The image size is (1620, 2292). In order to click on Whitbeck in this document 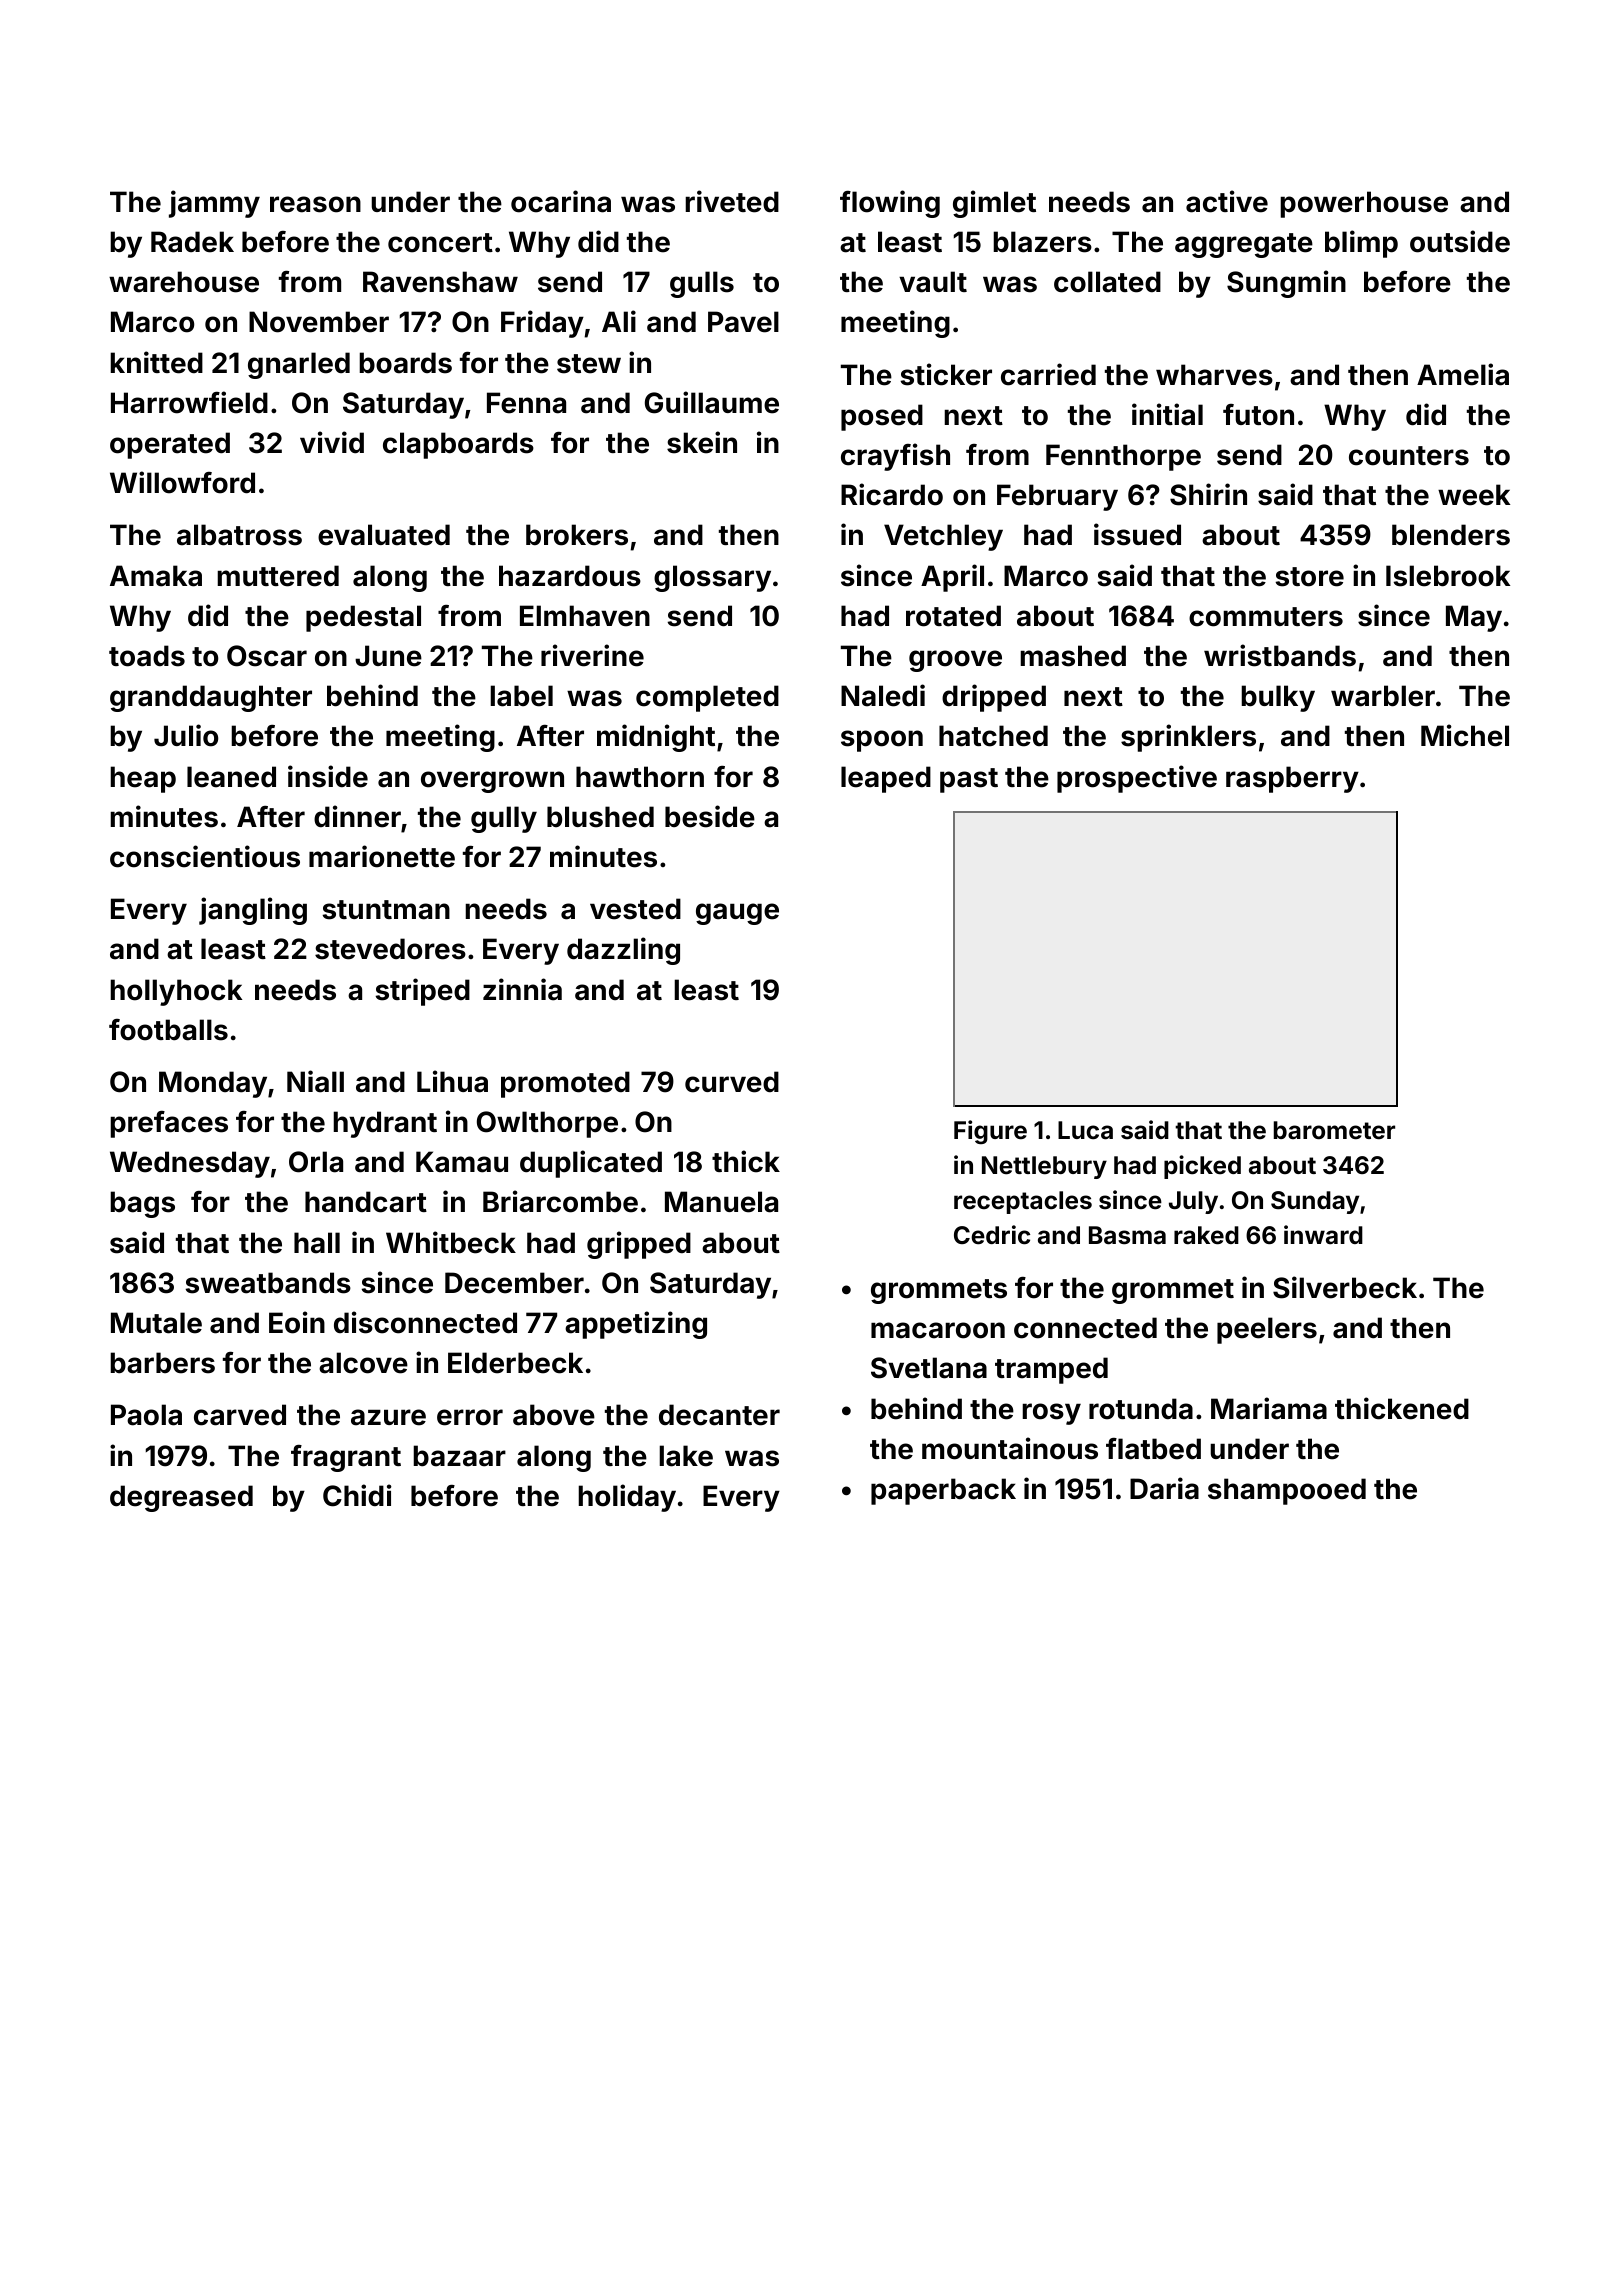, I will do `click(451, 1242)`.
